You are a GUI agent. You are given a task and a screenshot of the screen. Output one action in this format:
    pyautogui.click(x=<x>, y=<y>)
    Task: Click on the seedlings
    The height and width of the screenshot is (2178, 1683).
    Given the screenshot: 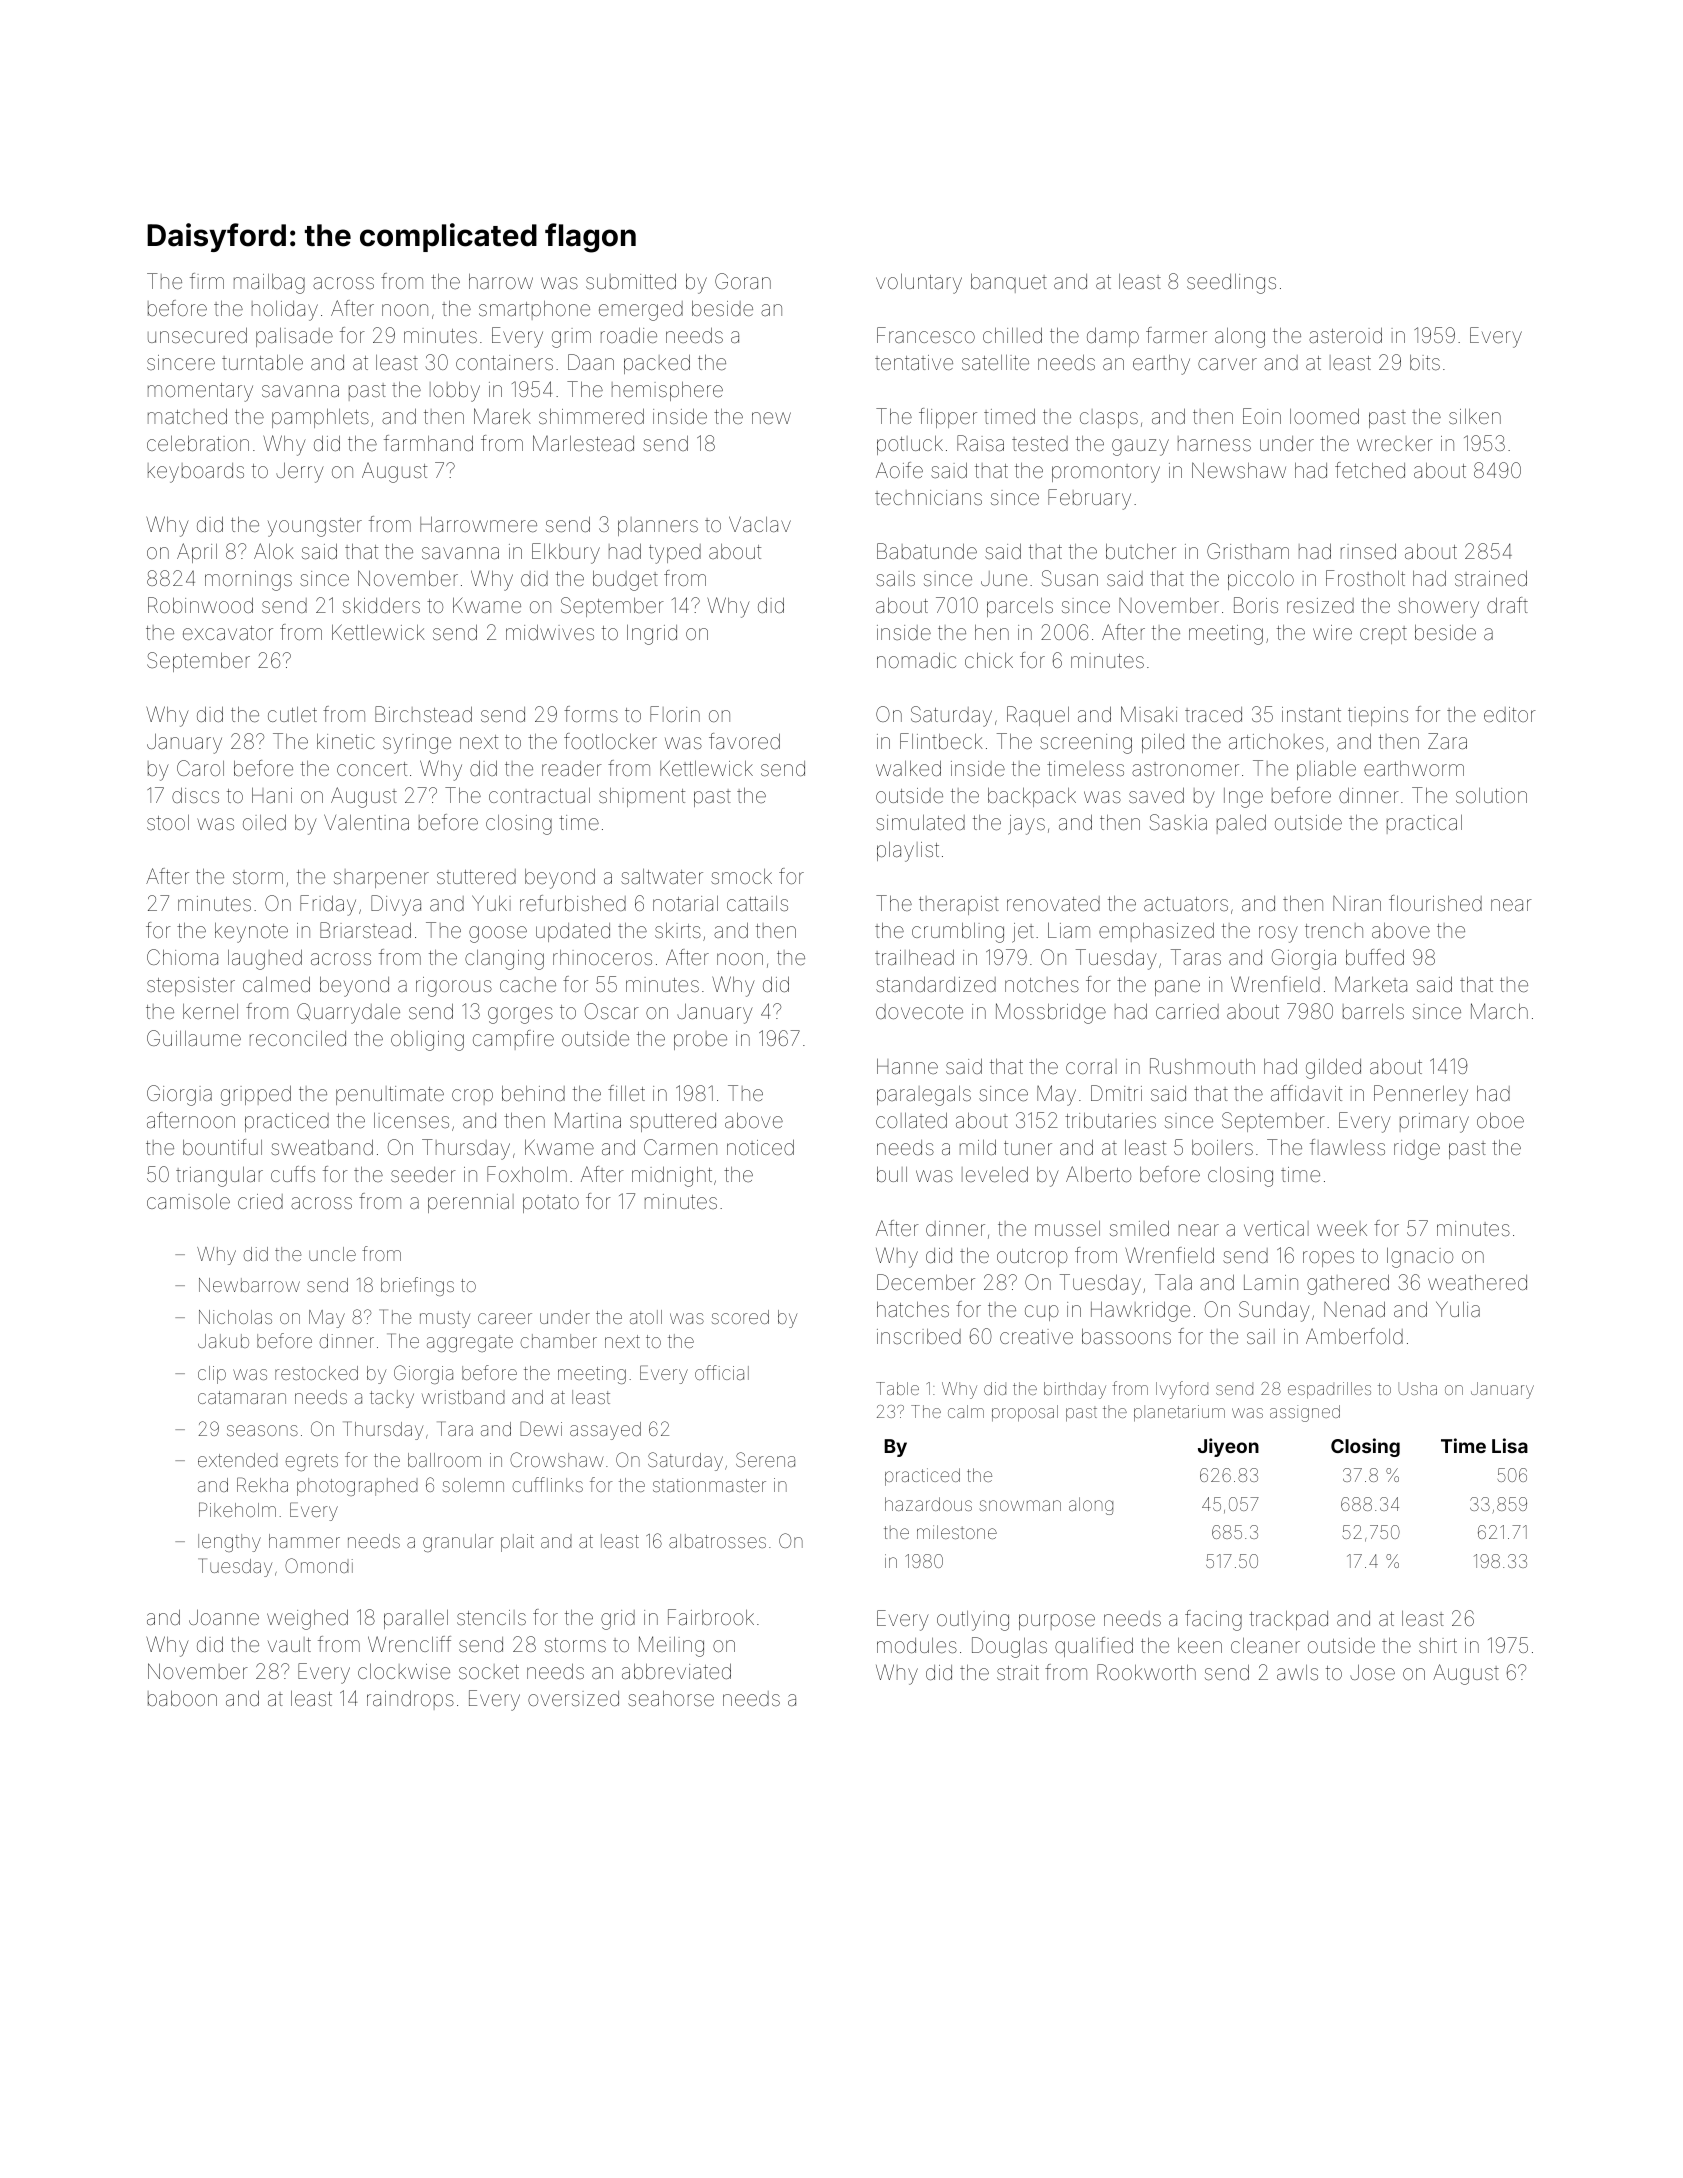 What is the action you would take?
    pyautogui.click(x=1231, y=284)
